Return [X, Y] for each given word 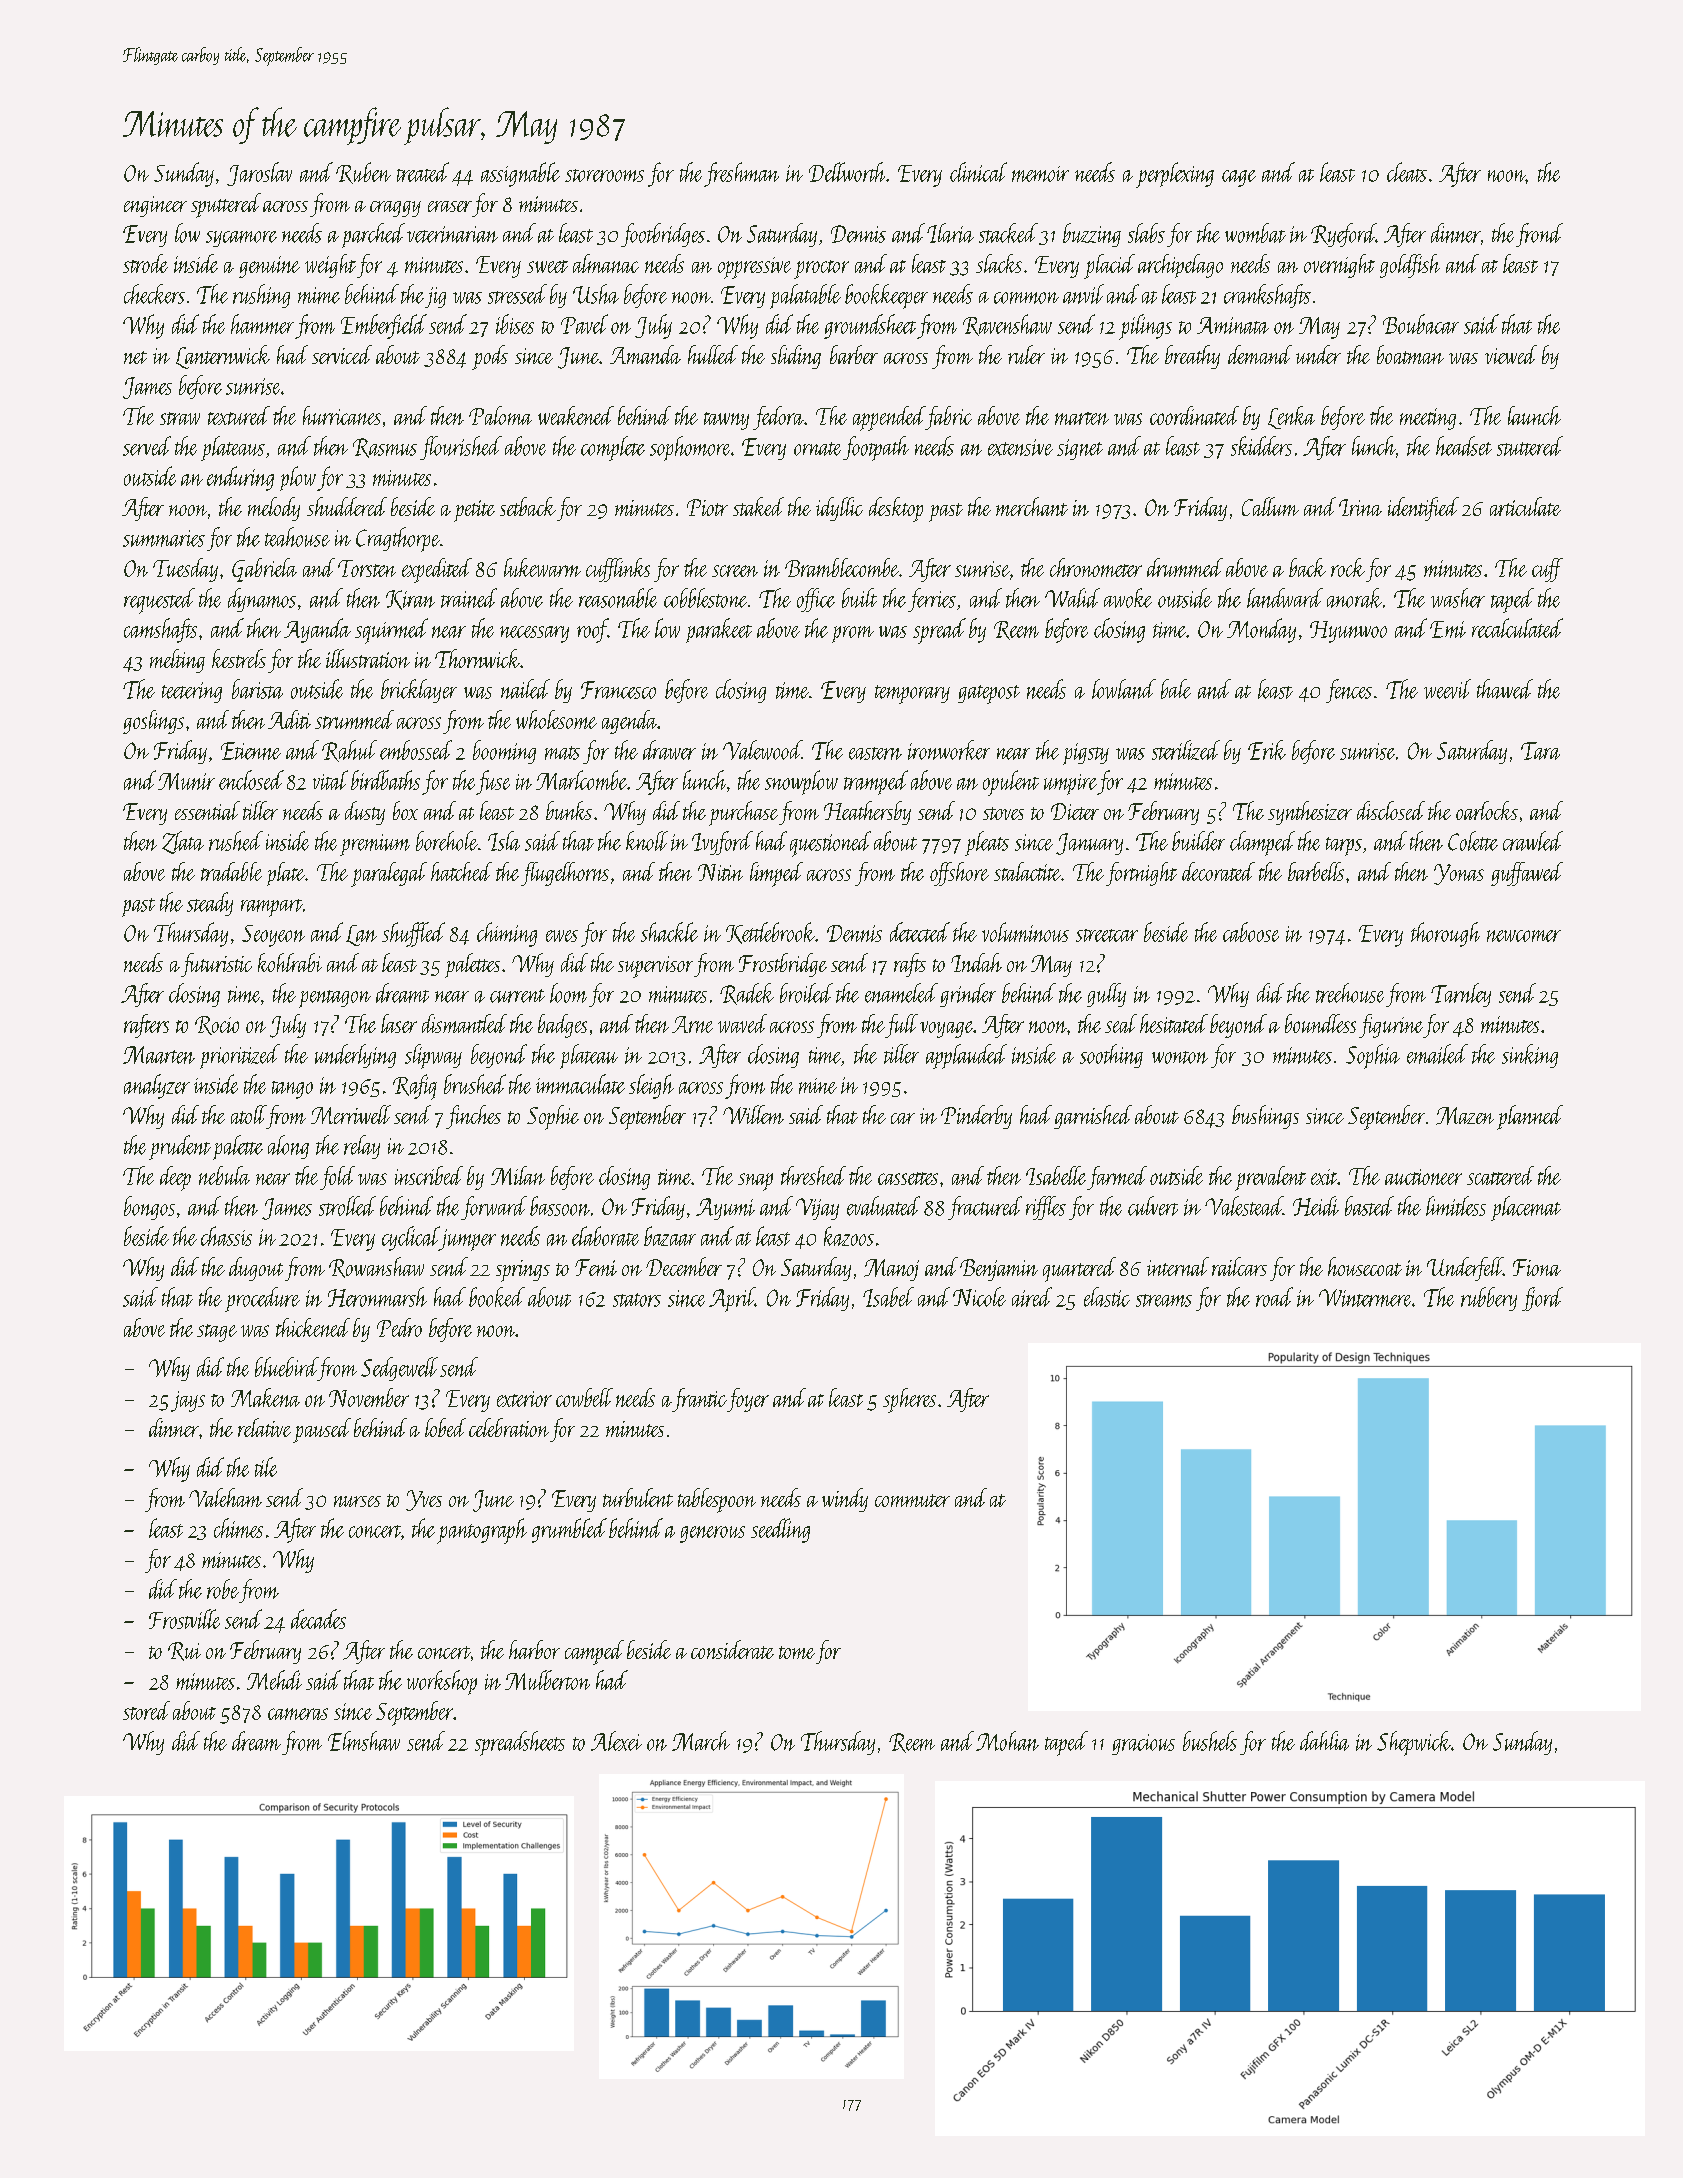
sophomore [690, 448]
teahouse [297, 537]
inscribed [429, 1175]
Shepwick [1414, 1743]
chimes [238, 1528]
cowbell [584, 1397]
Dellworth [847, 172]
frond [1539, 235]
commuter [912, 1500]
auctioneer [1423, 1177]
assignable [520, 174]
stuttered [1530, 446]
